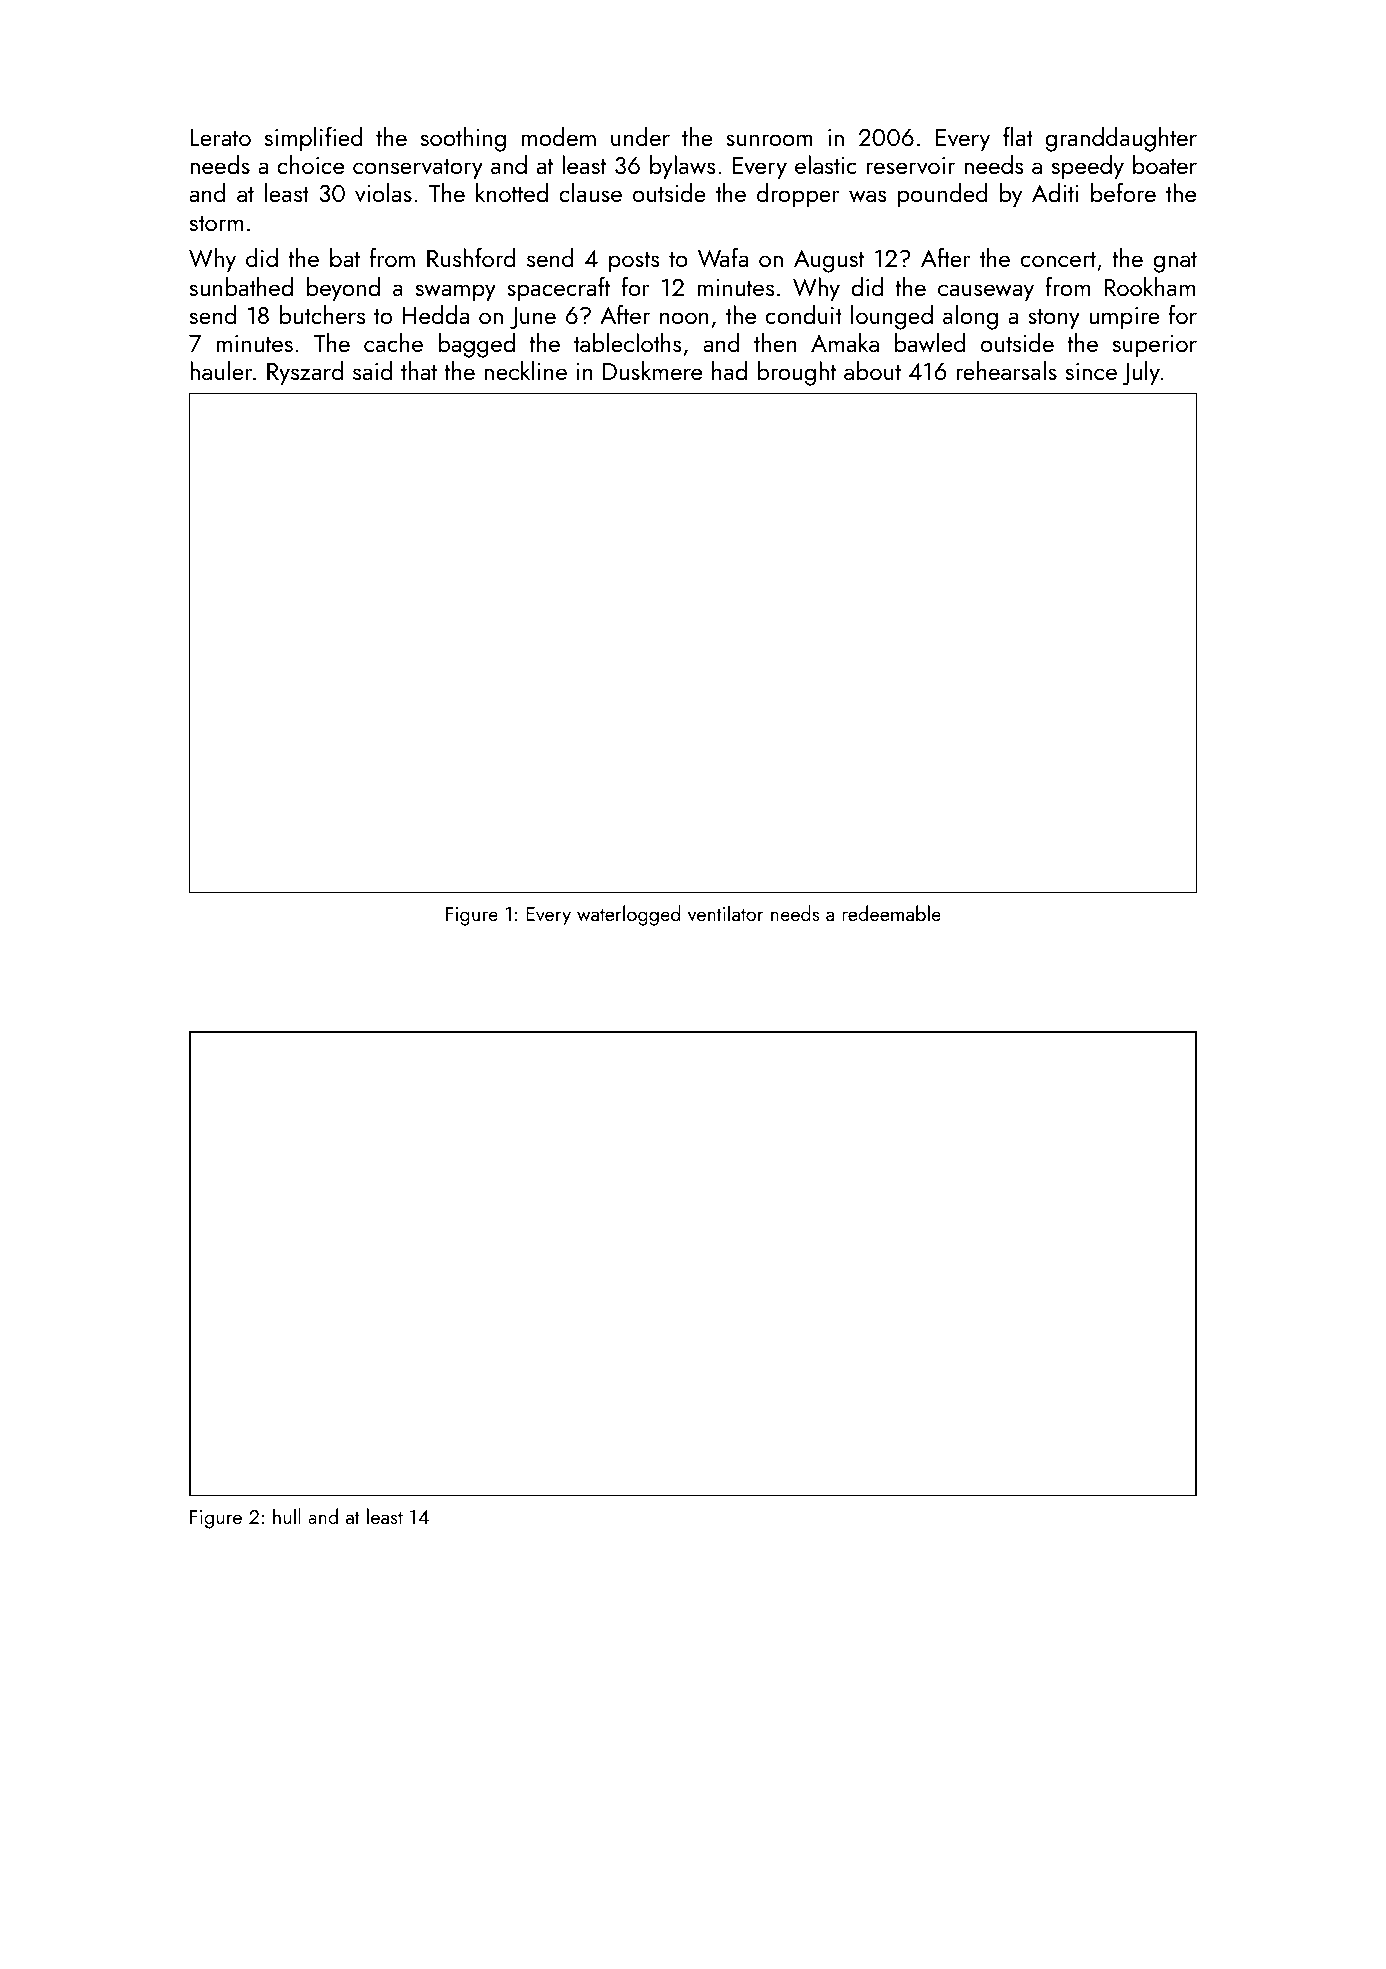 Image resolution: width=1386 pixels, height=1969 pixels. Describe the element at coordinates (343, 289) in the page. I see `beyond` at that location.
